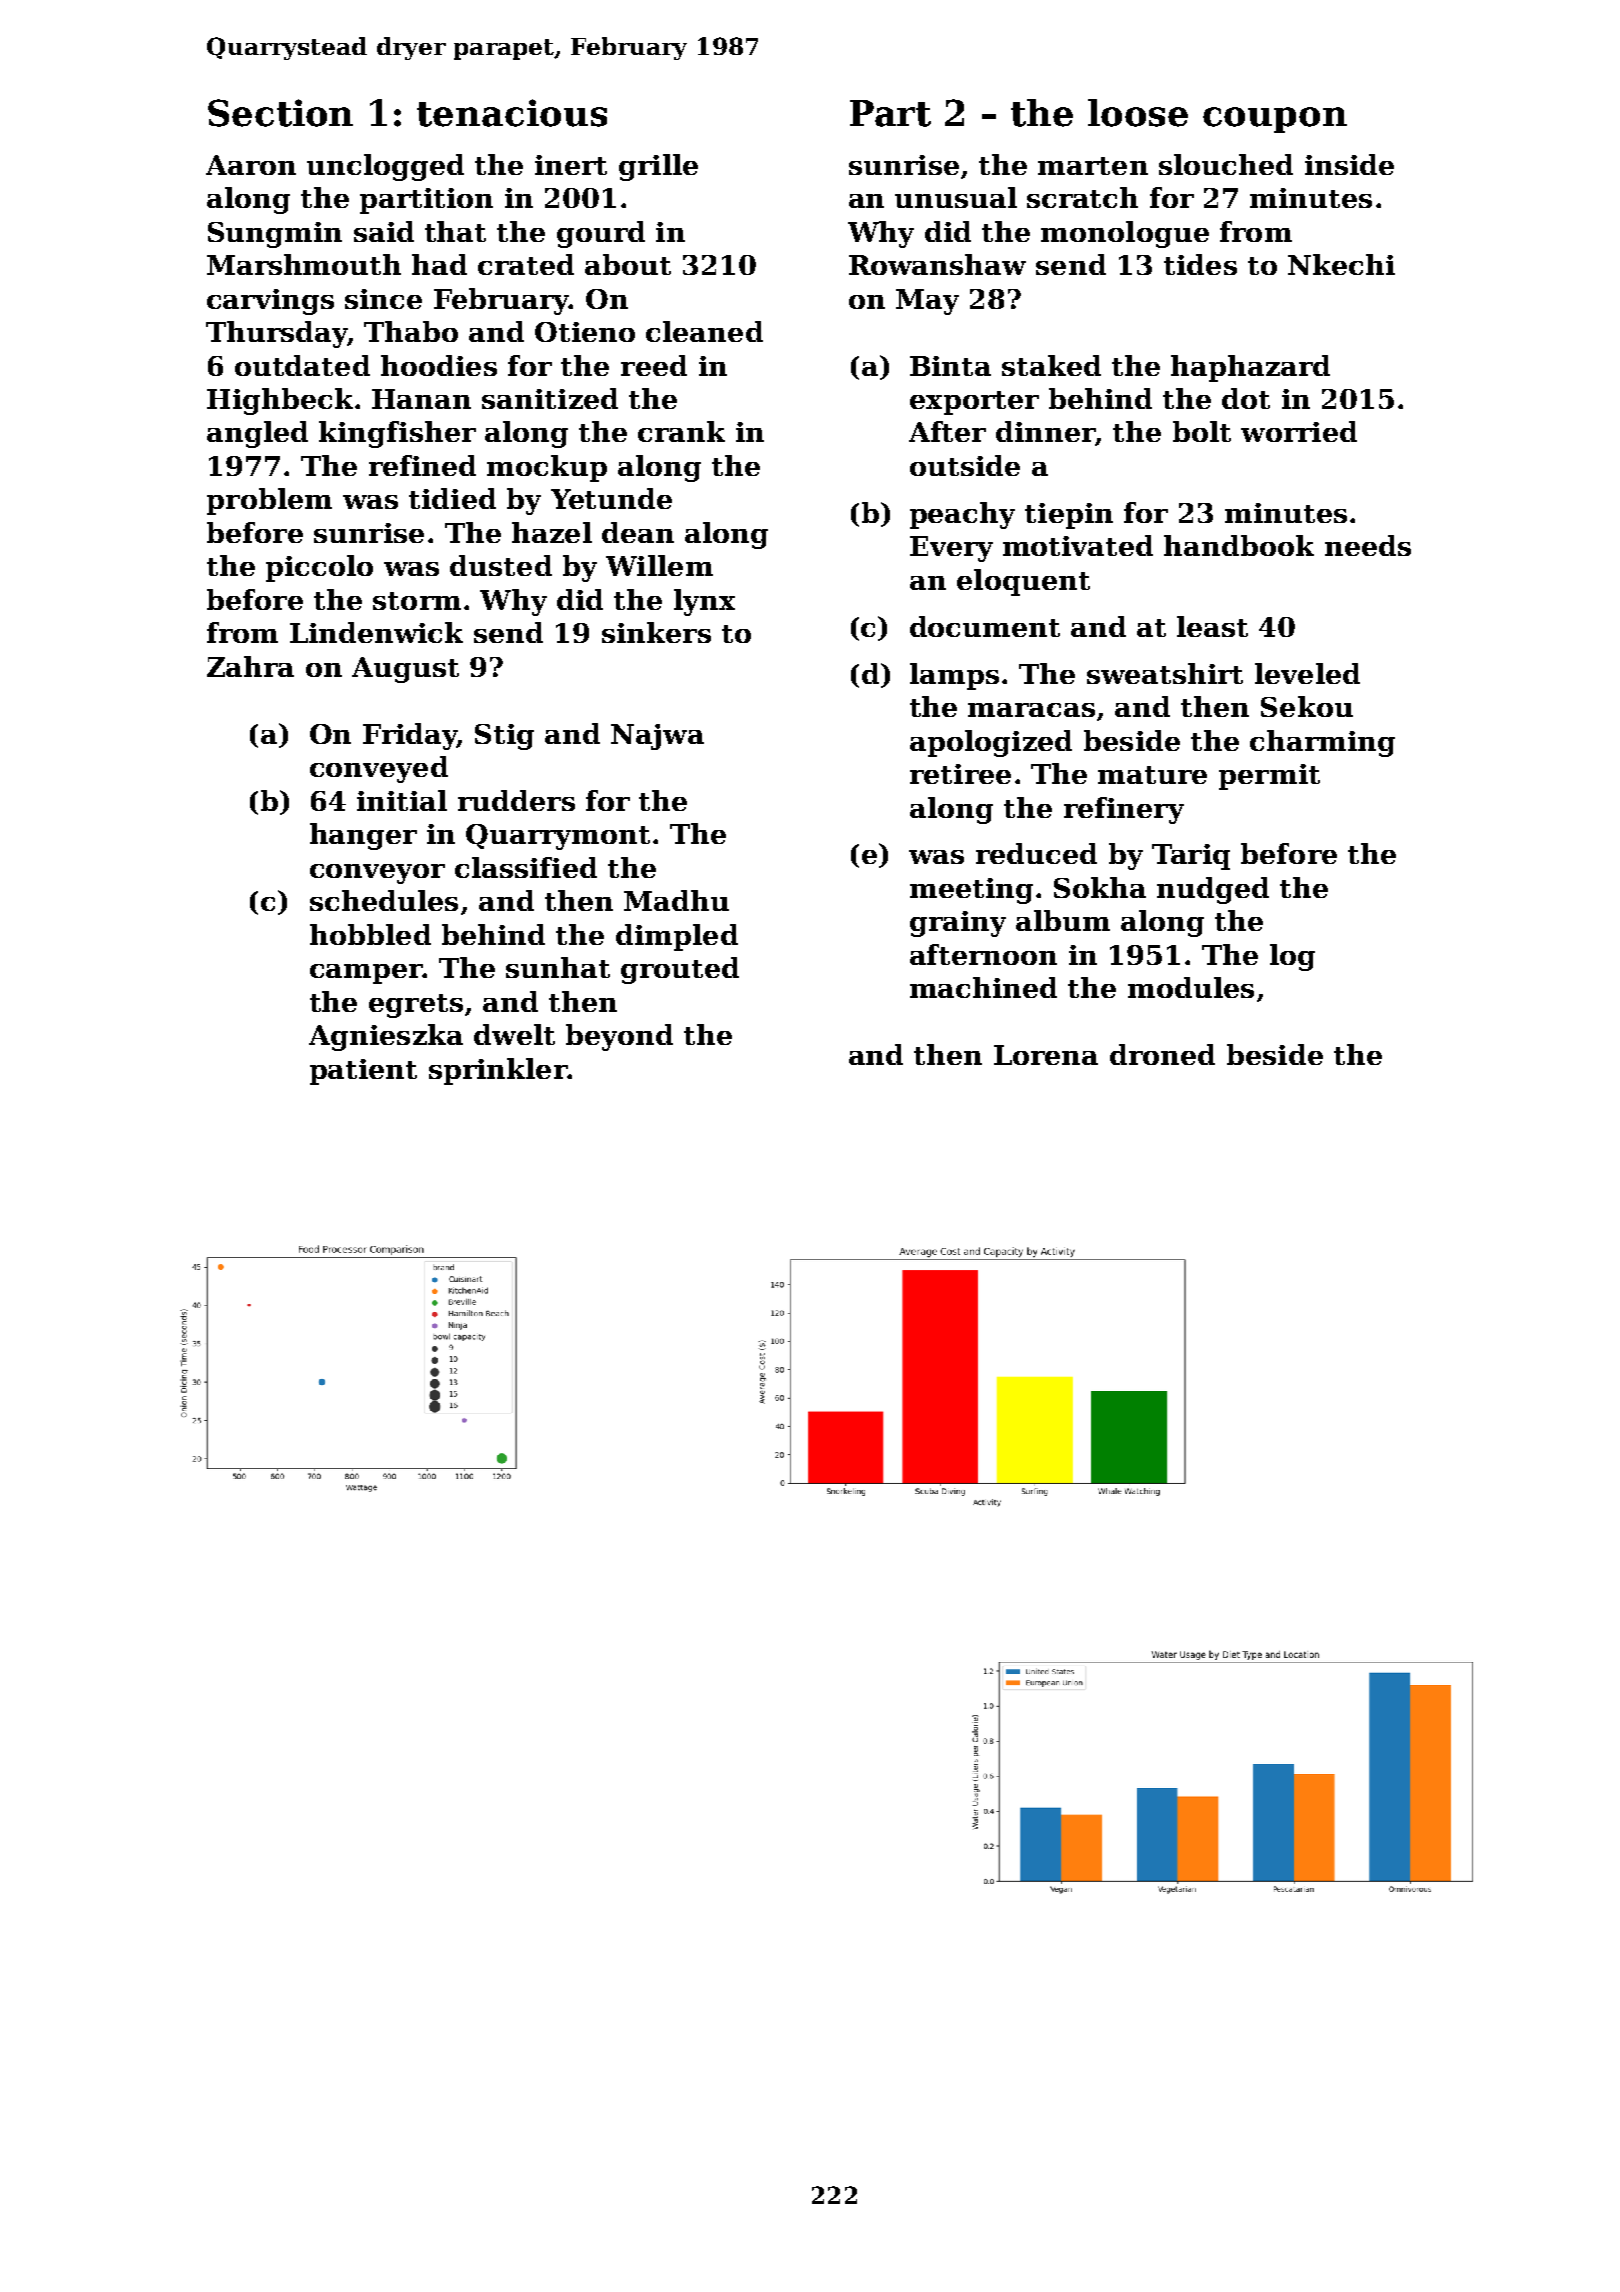  Describe the element at coordinates (280, 113) in the page. I see `Section` at that location.
